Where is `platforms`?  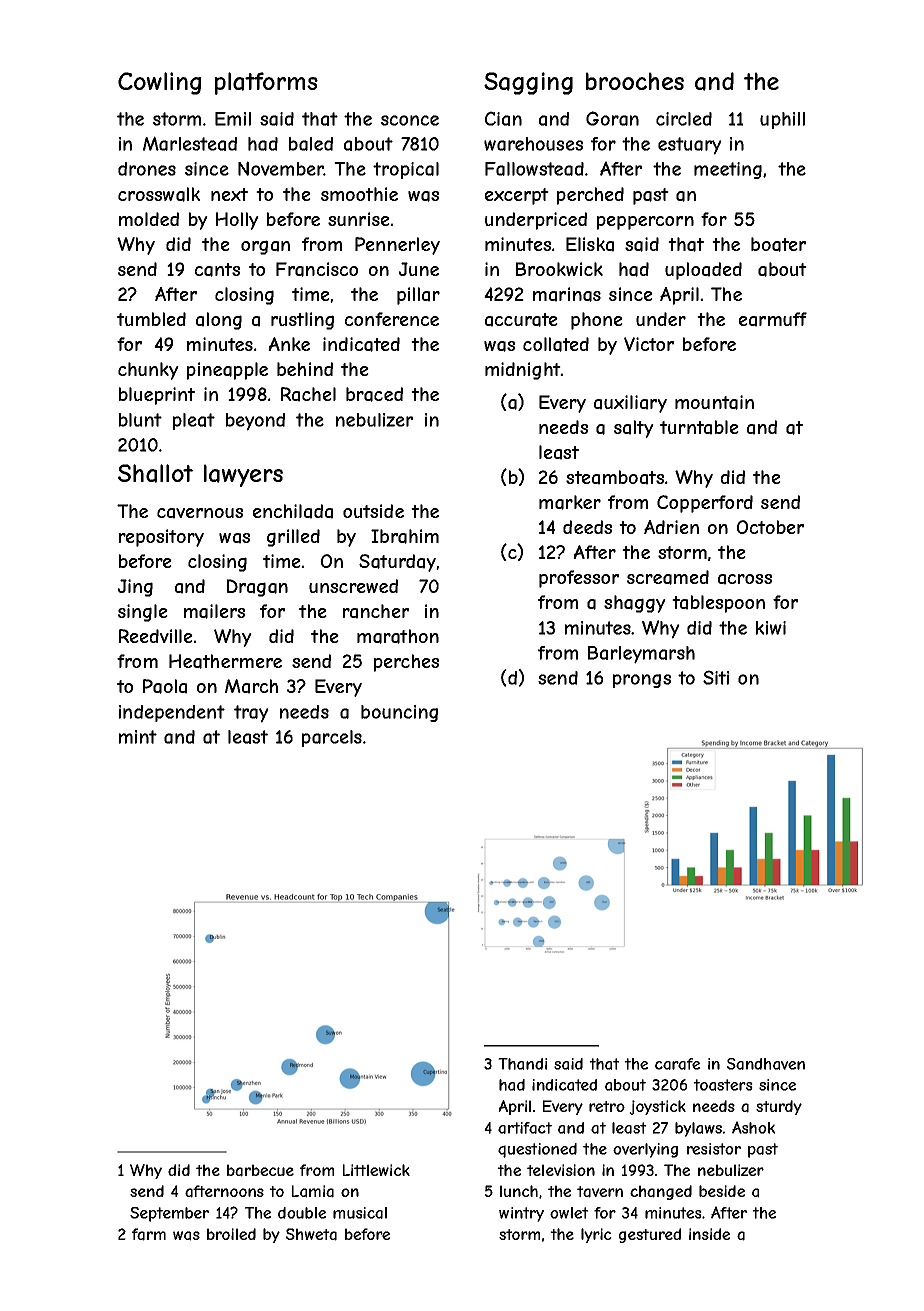 platforms is located at coordinates (266, 83).
